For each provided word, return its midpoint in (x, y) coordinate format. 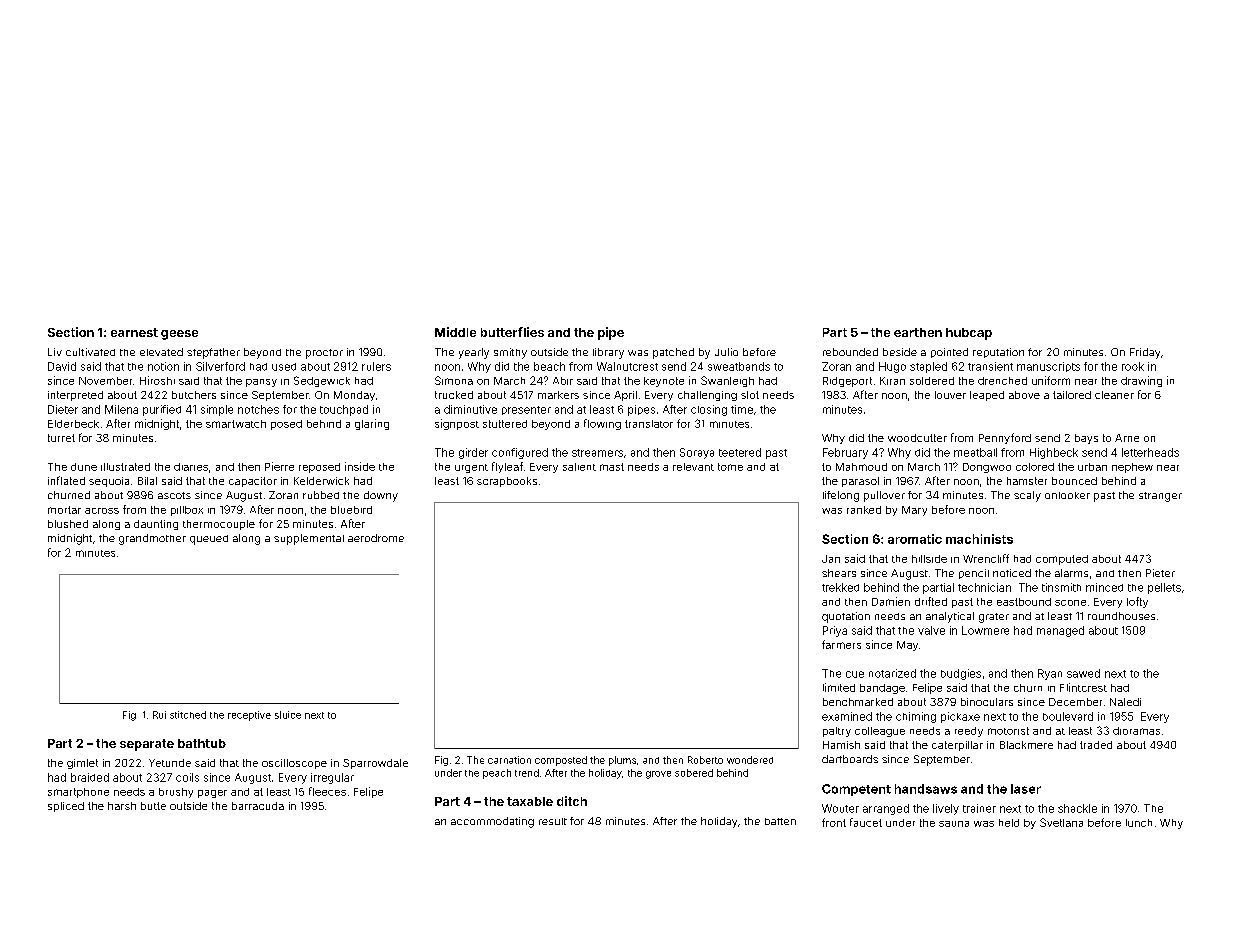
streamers (597, 453)
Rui (159, 715)
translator (649, 424)
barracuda (258, 806)
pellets (1164, 588)
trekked (840, 587)
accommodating (492, 822)
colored (1035, 467)
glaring (372, 424)
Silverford (220, 366)
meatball (975, 452)
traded (1096, 745)
